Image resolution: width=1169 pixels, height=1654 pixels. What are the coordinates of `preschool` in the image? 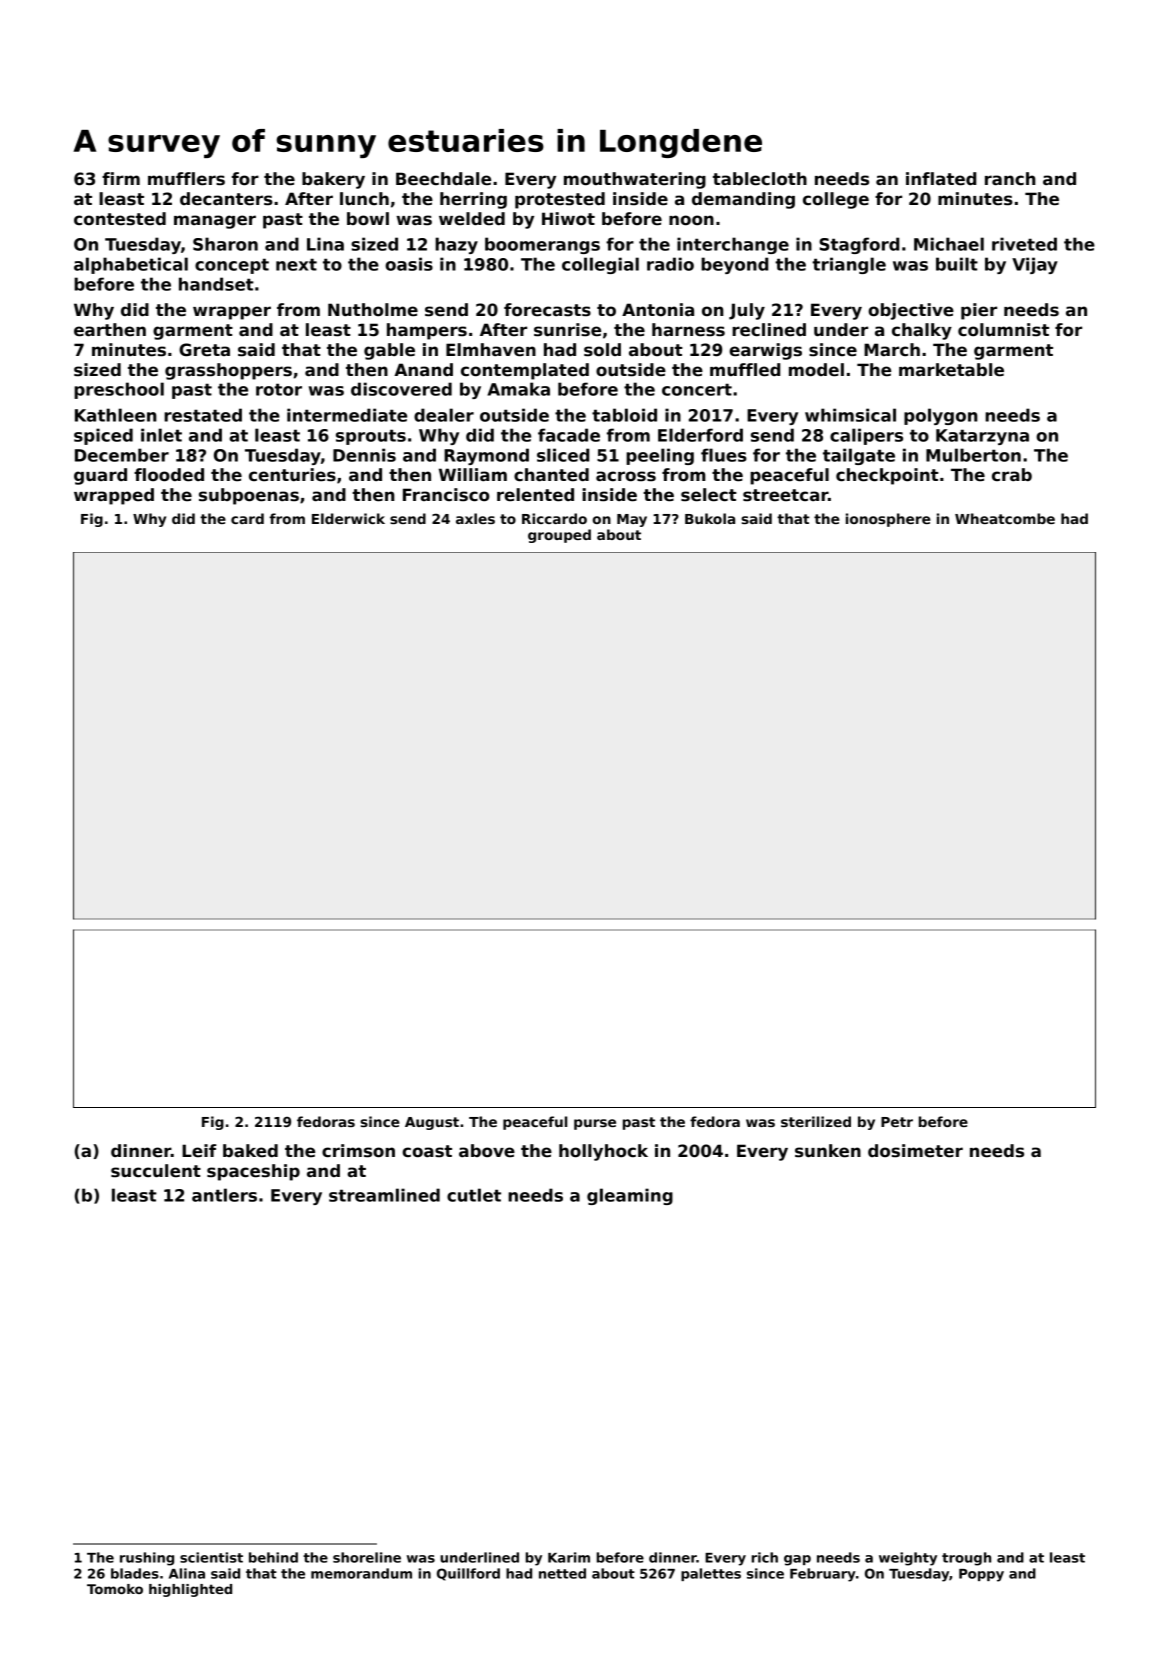 It's located at (119, 390).
